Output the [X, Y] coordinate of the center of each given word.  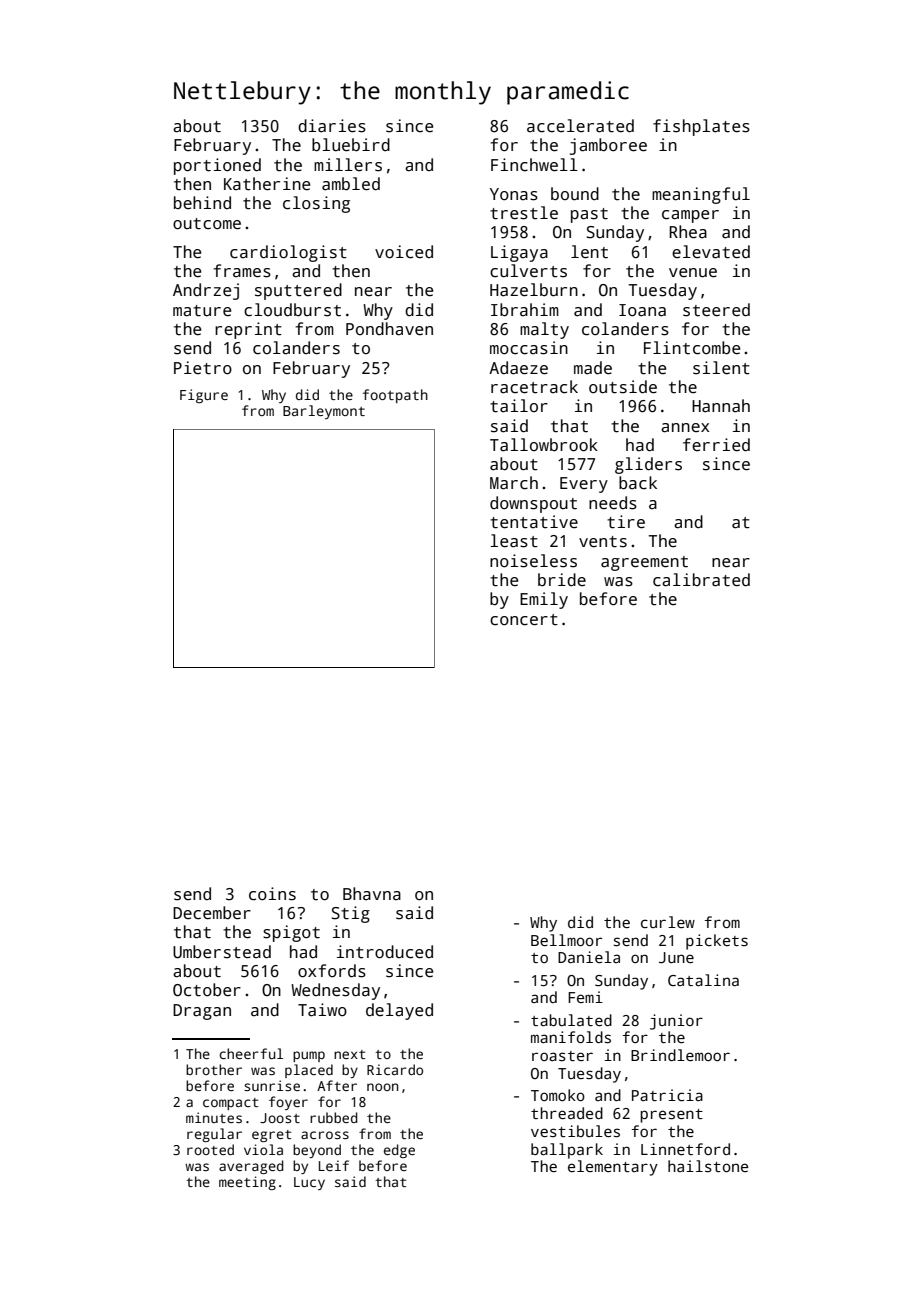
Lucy [309, 1183]
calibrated [701, 580]
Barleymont [324, 412]
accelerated [580, 126]
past [589, 215]
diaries [332, 126]
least [514, 541]
